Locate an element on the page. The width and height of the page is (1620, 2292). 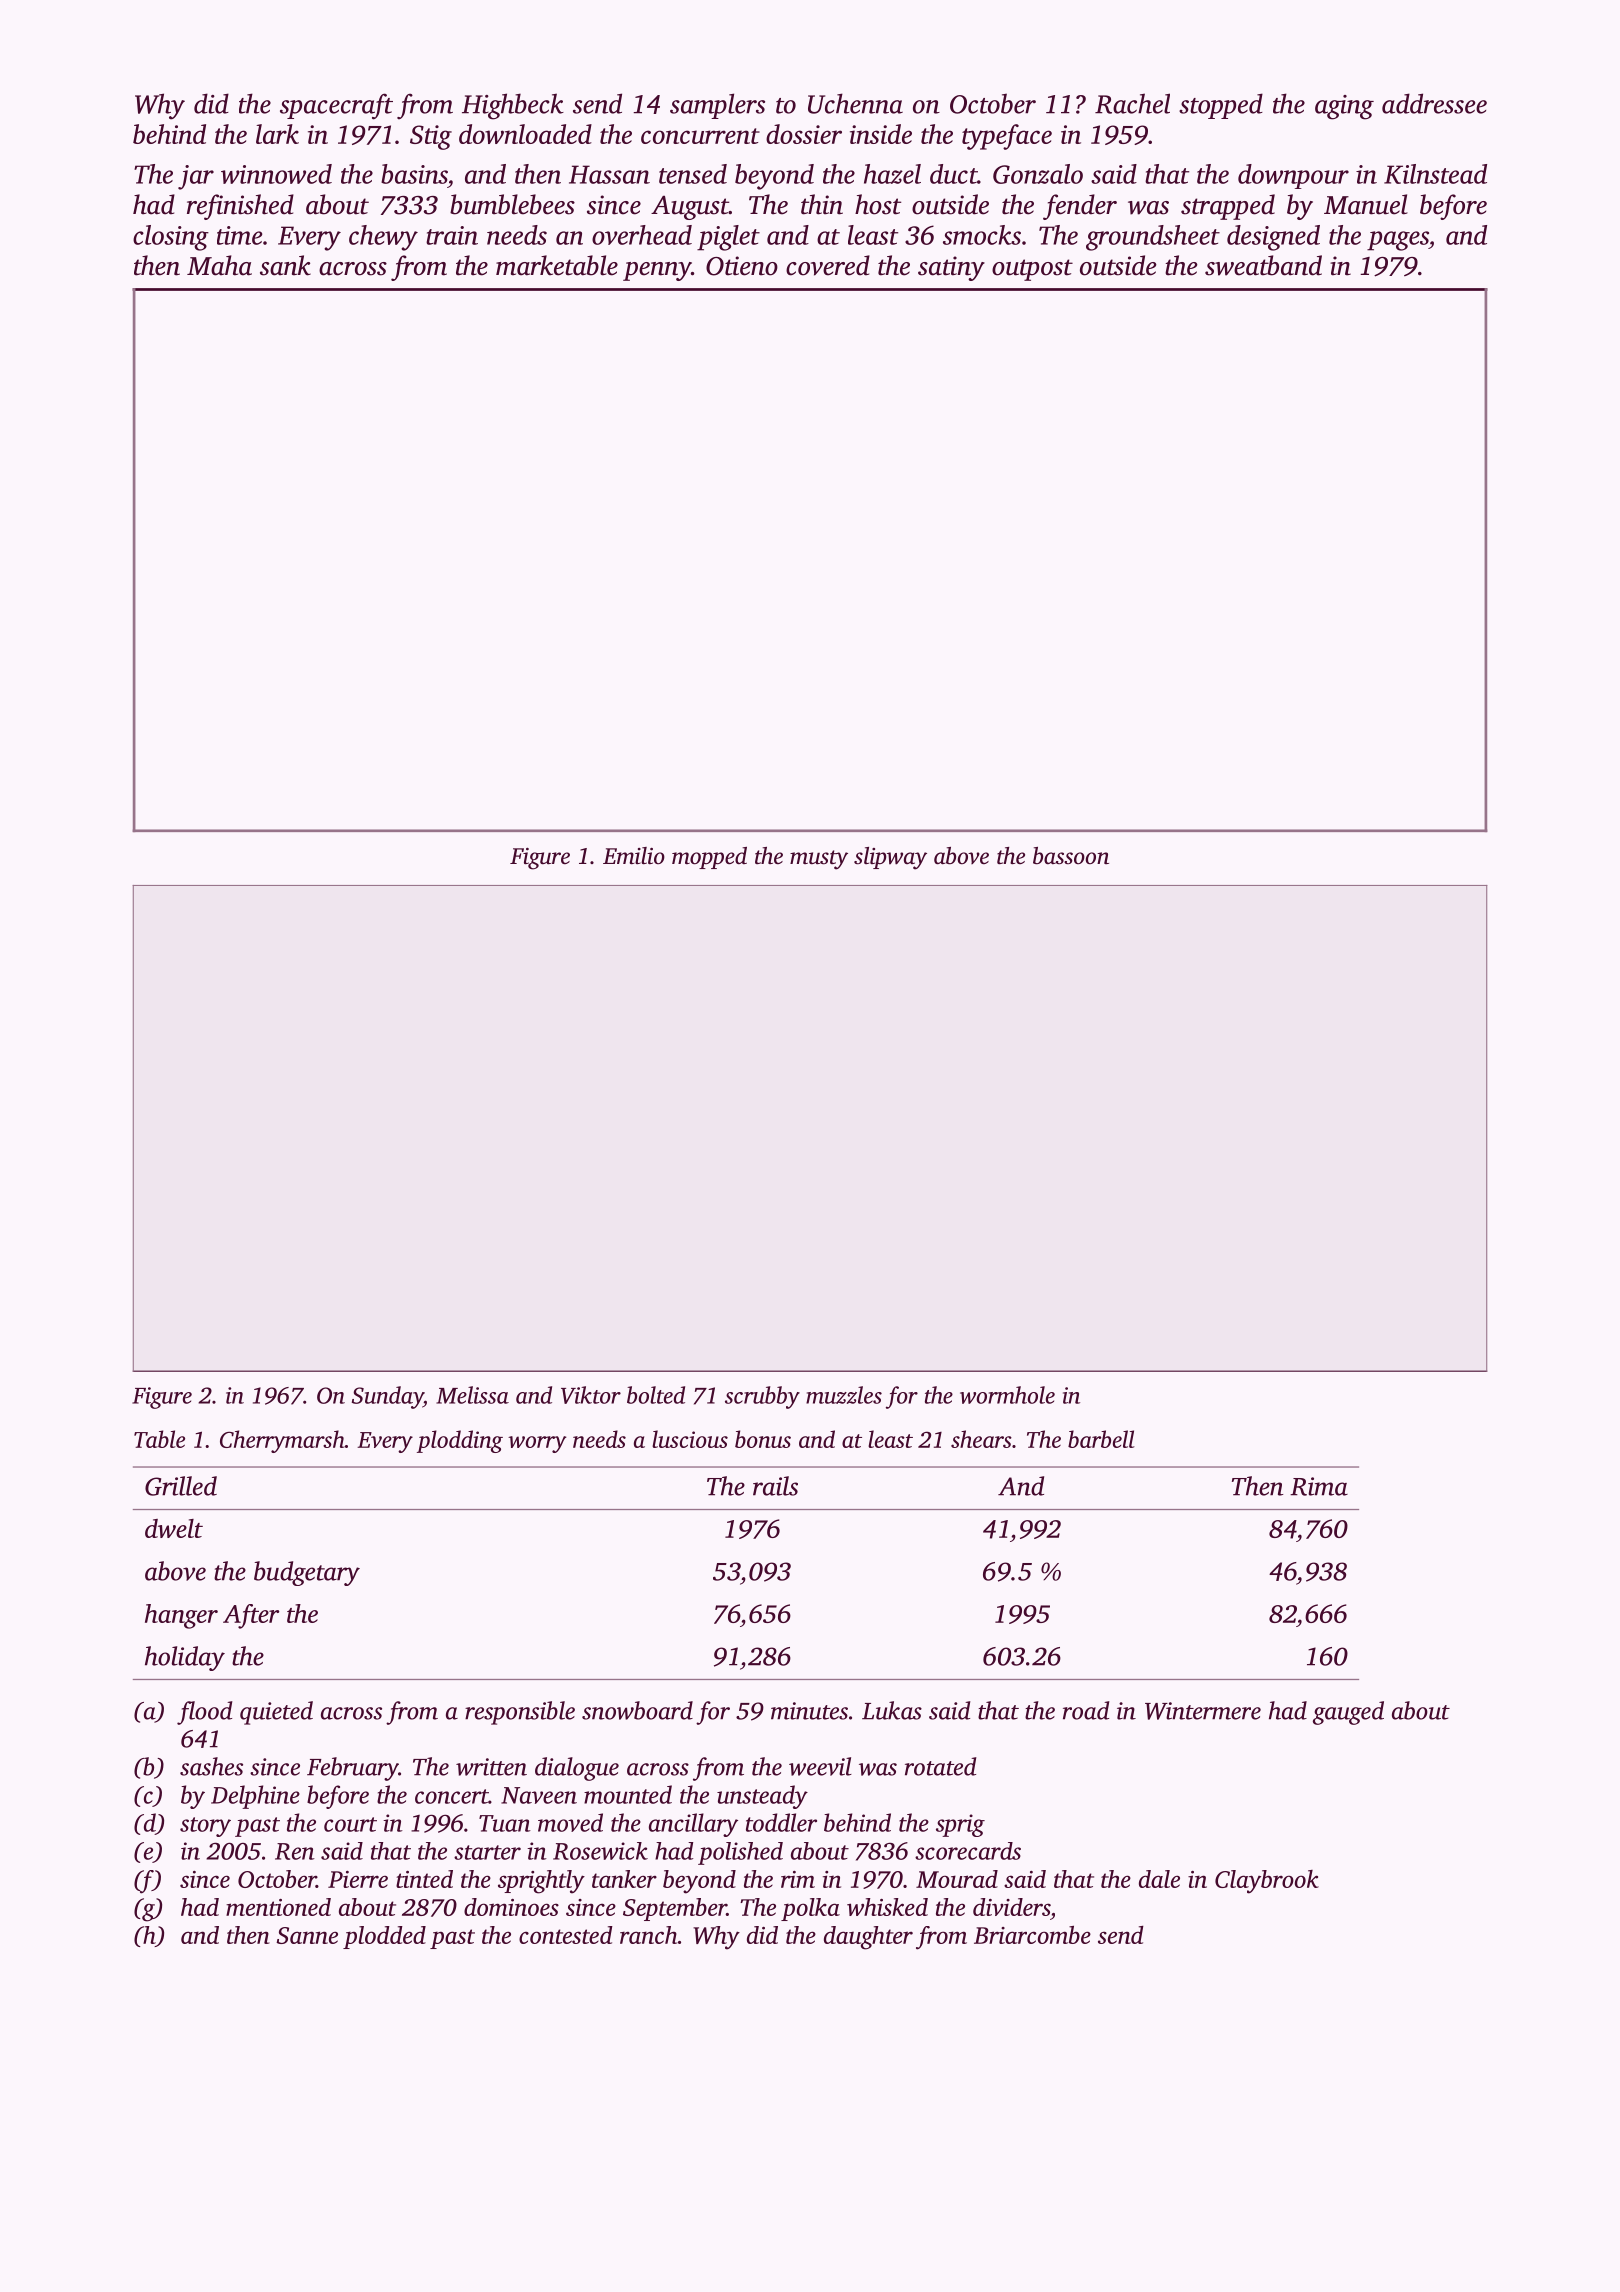
designed is located at coordinates (1273, 238).
